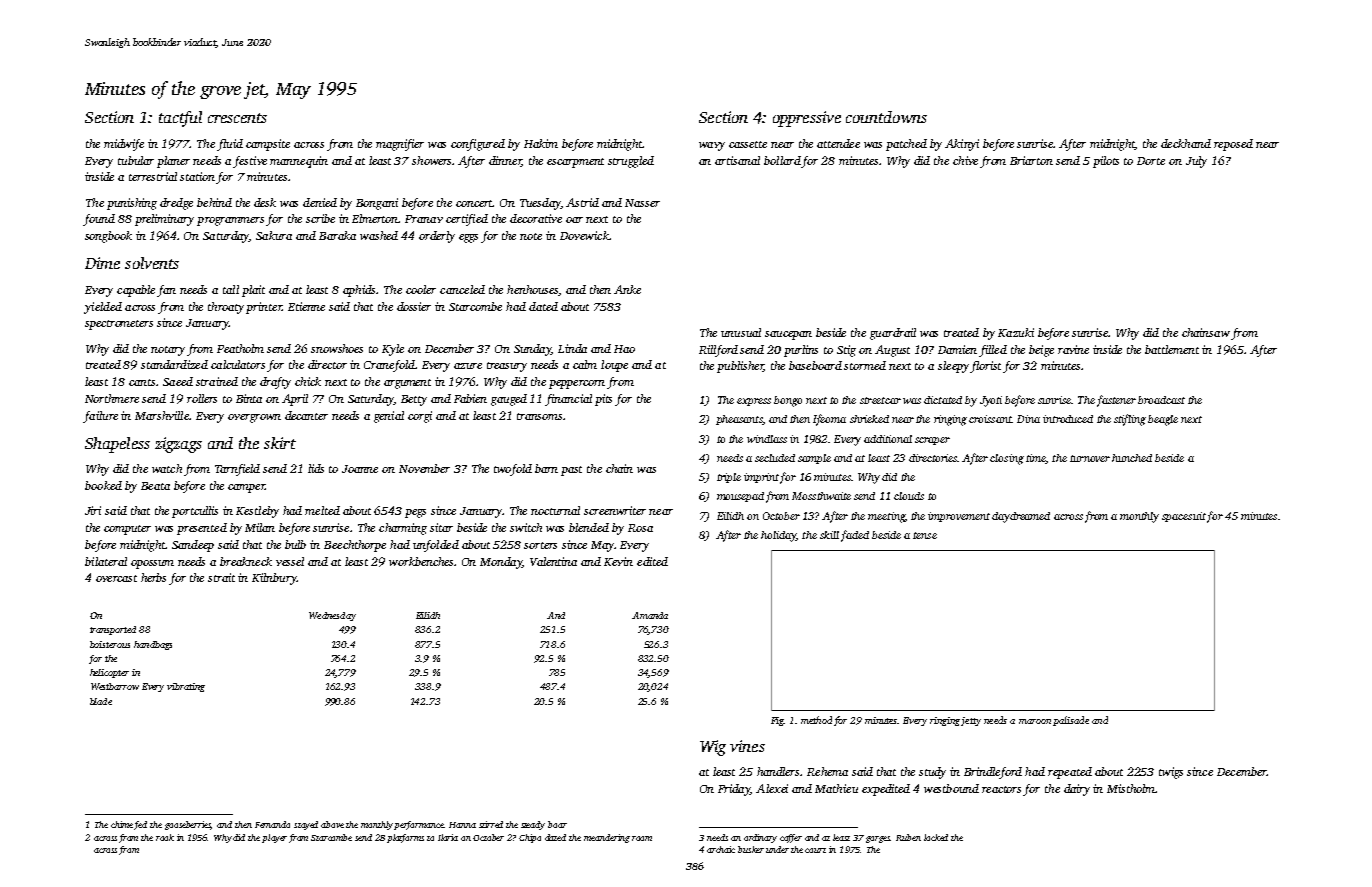 The width and height of the screenshot is (1372, 887). Describe the element at coordinates (414, 400) in the screenshot. I see `Betty` at that location.
